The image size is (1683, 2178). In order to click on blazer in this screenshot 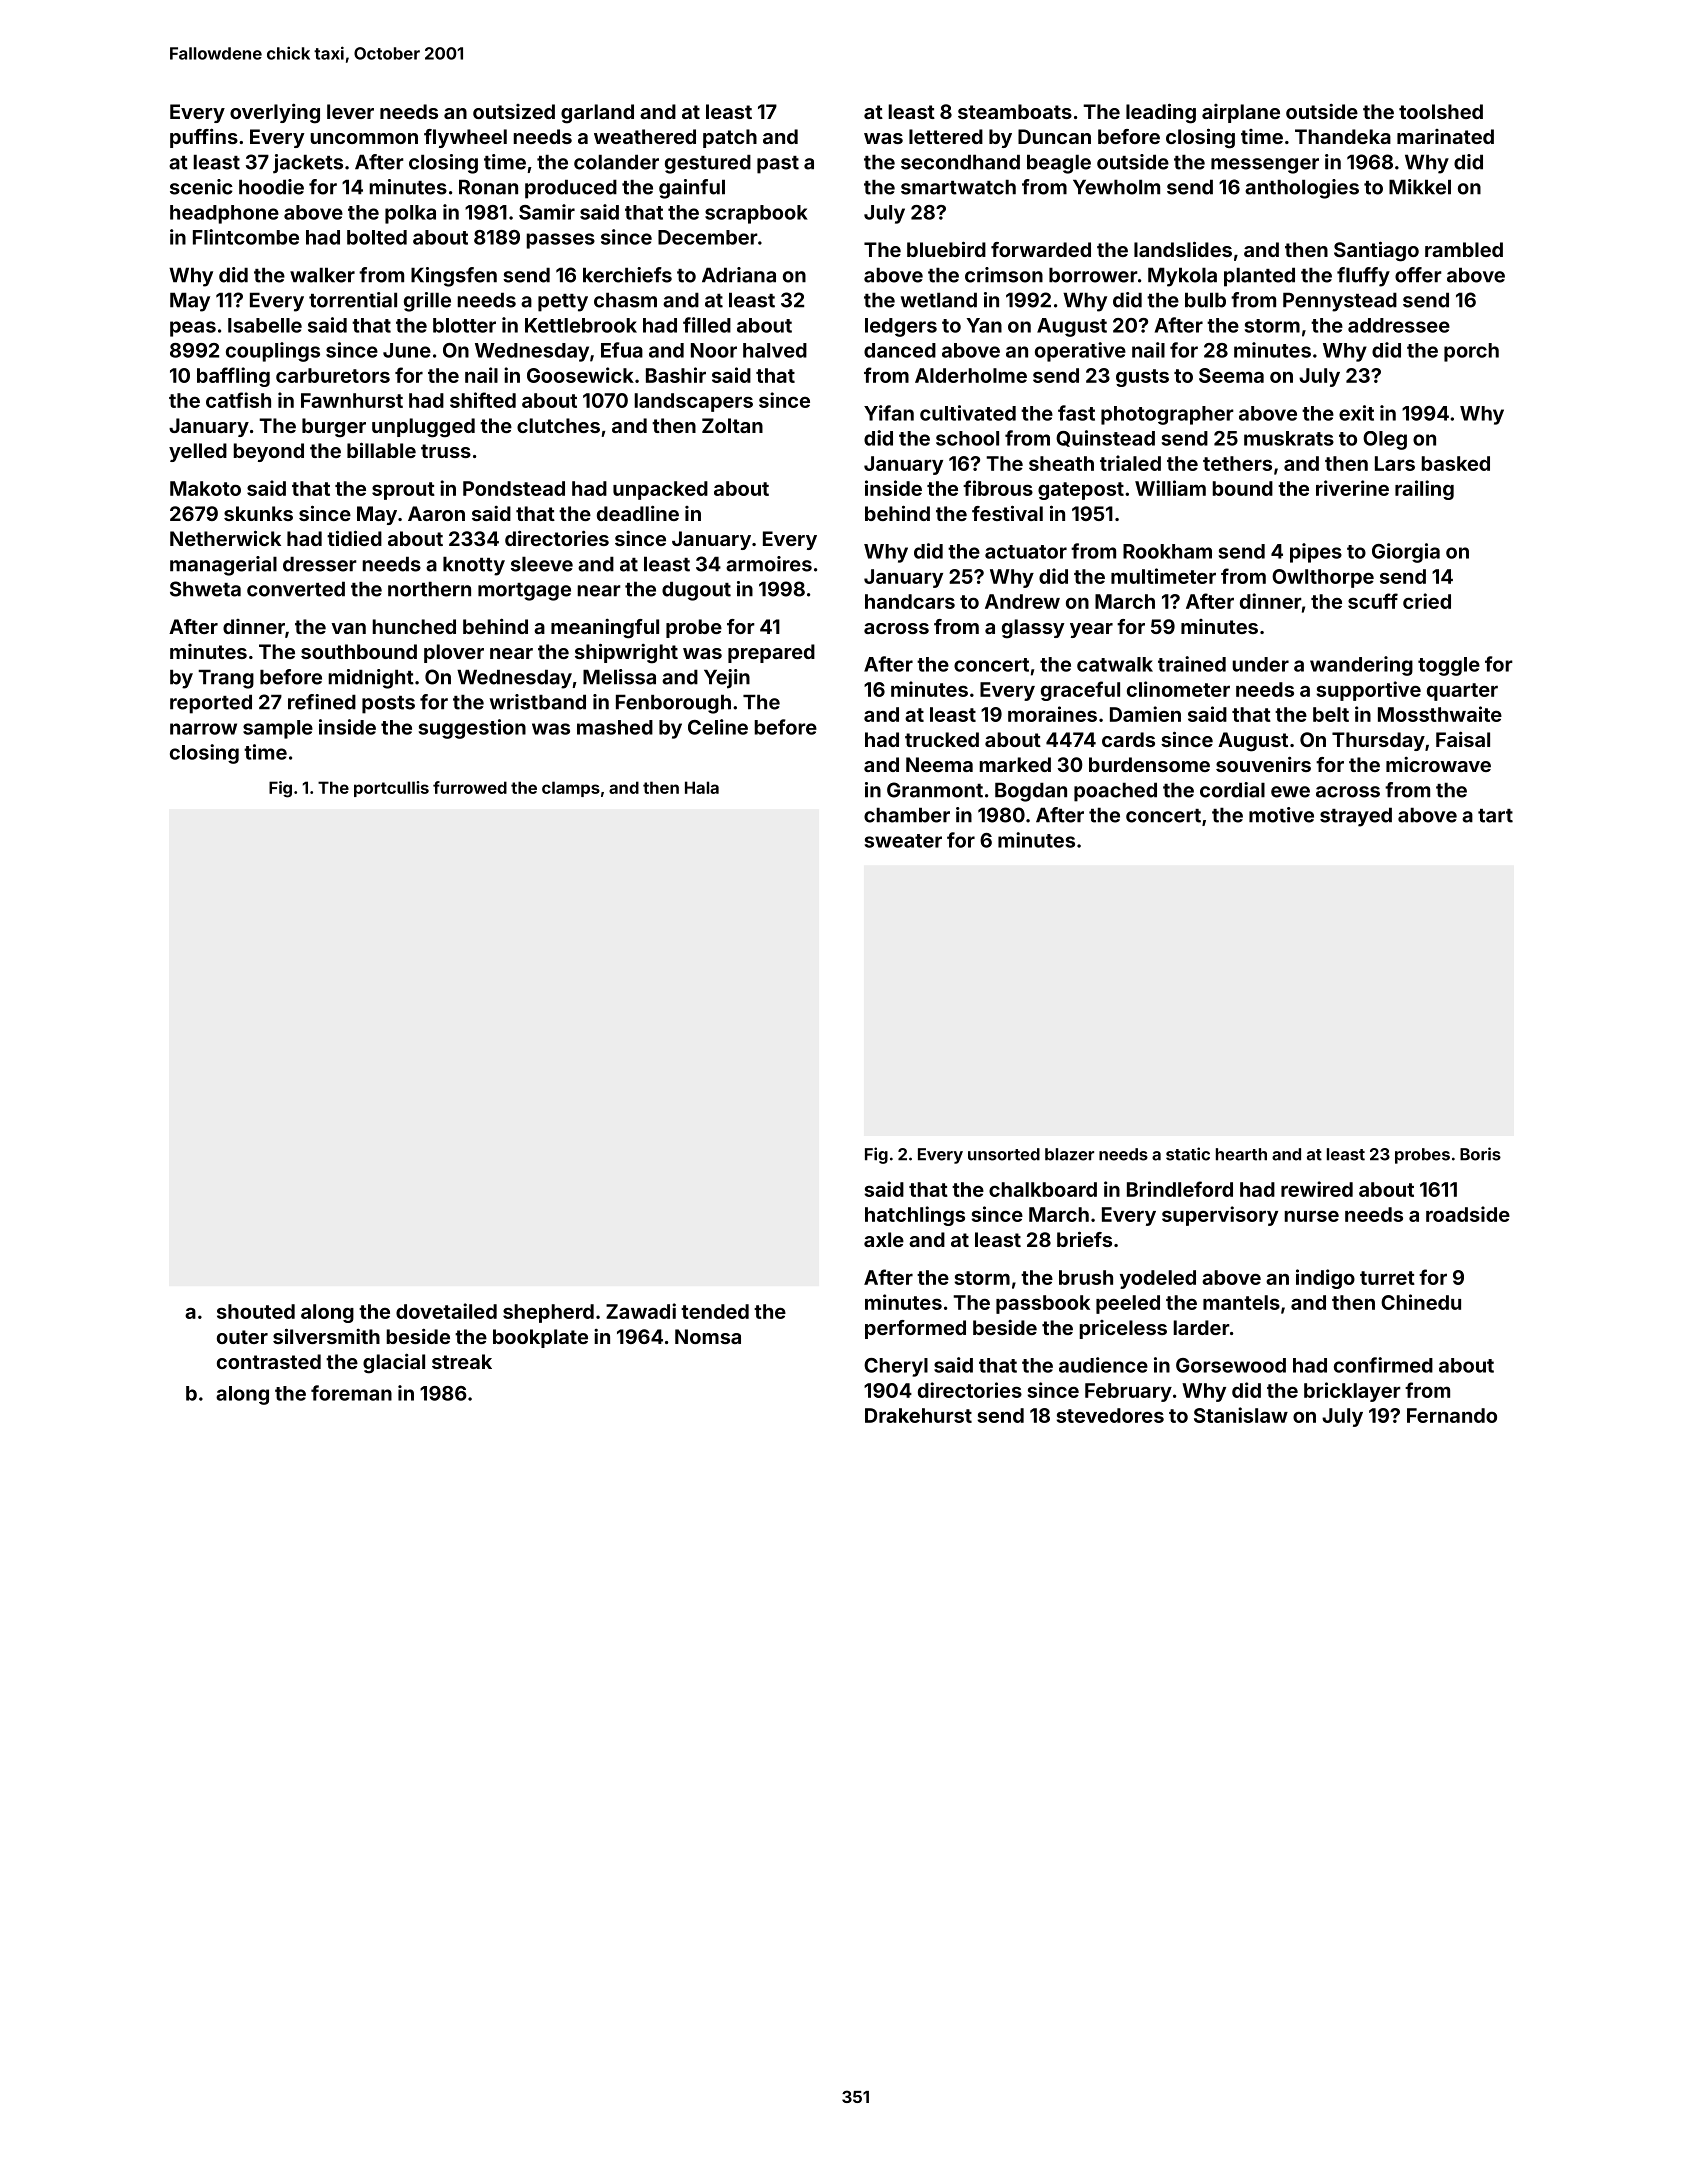, I will do `click(1069, 1154)`.
